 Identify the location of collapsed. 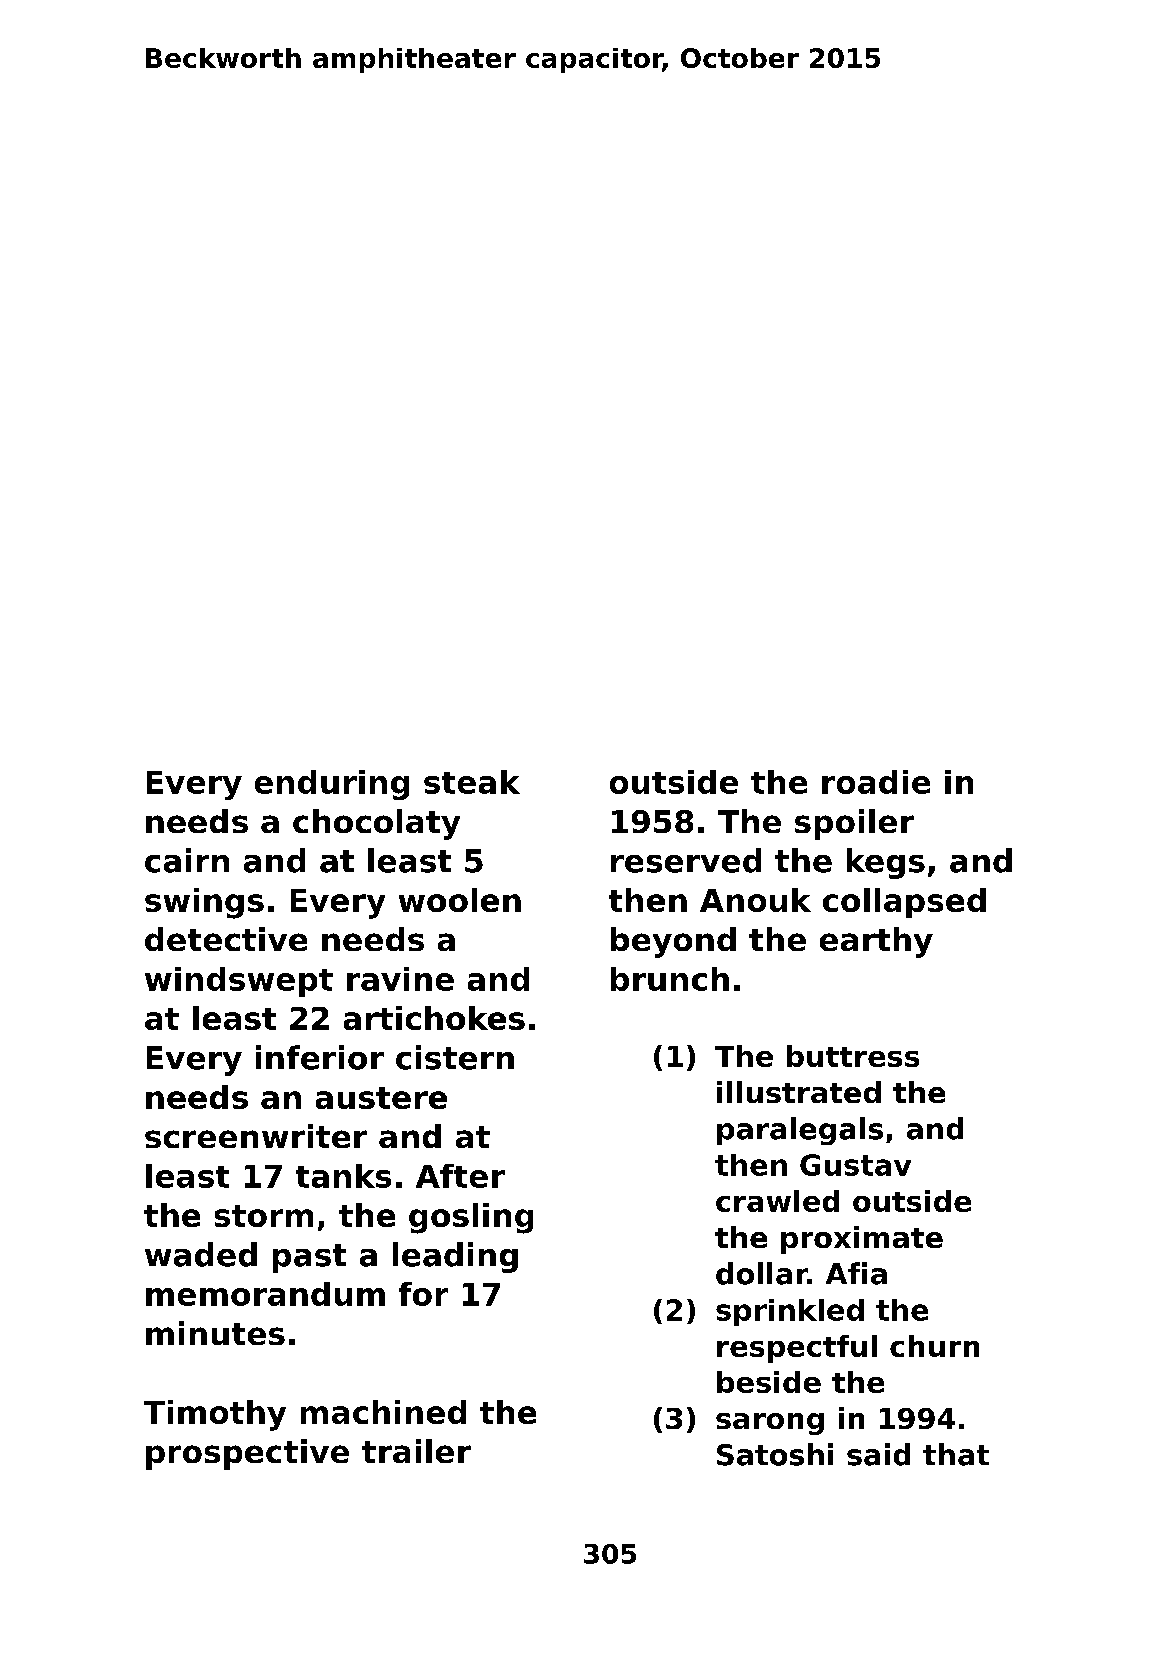
(904, 903).
